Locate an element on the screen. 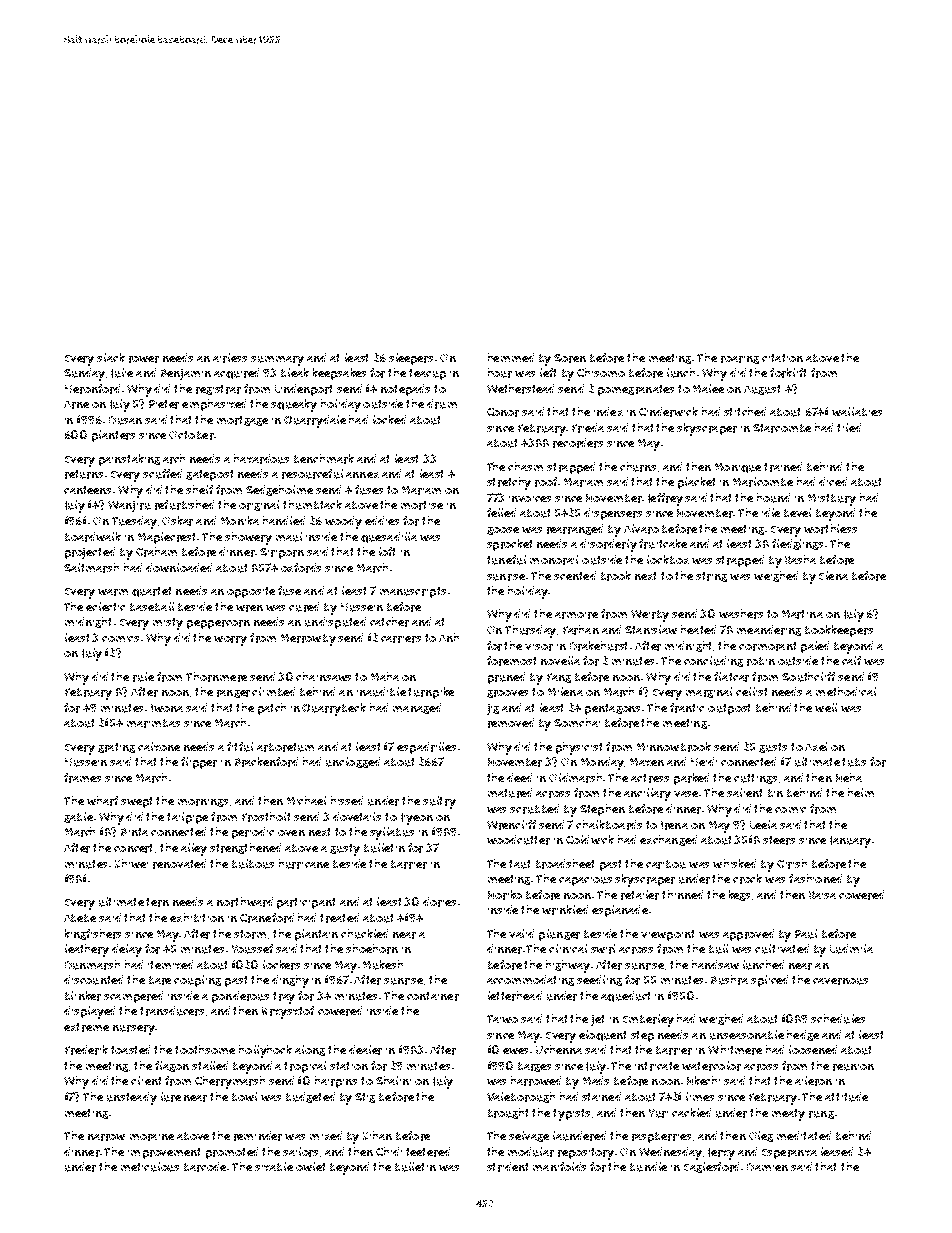  Coldwick is located at coordinates (590, 839).
